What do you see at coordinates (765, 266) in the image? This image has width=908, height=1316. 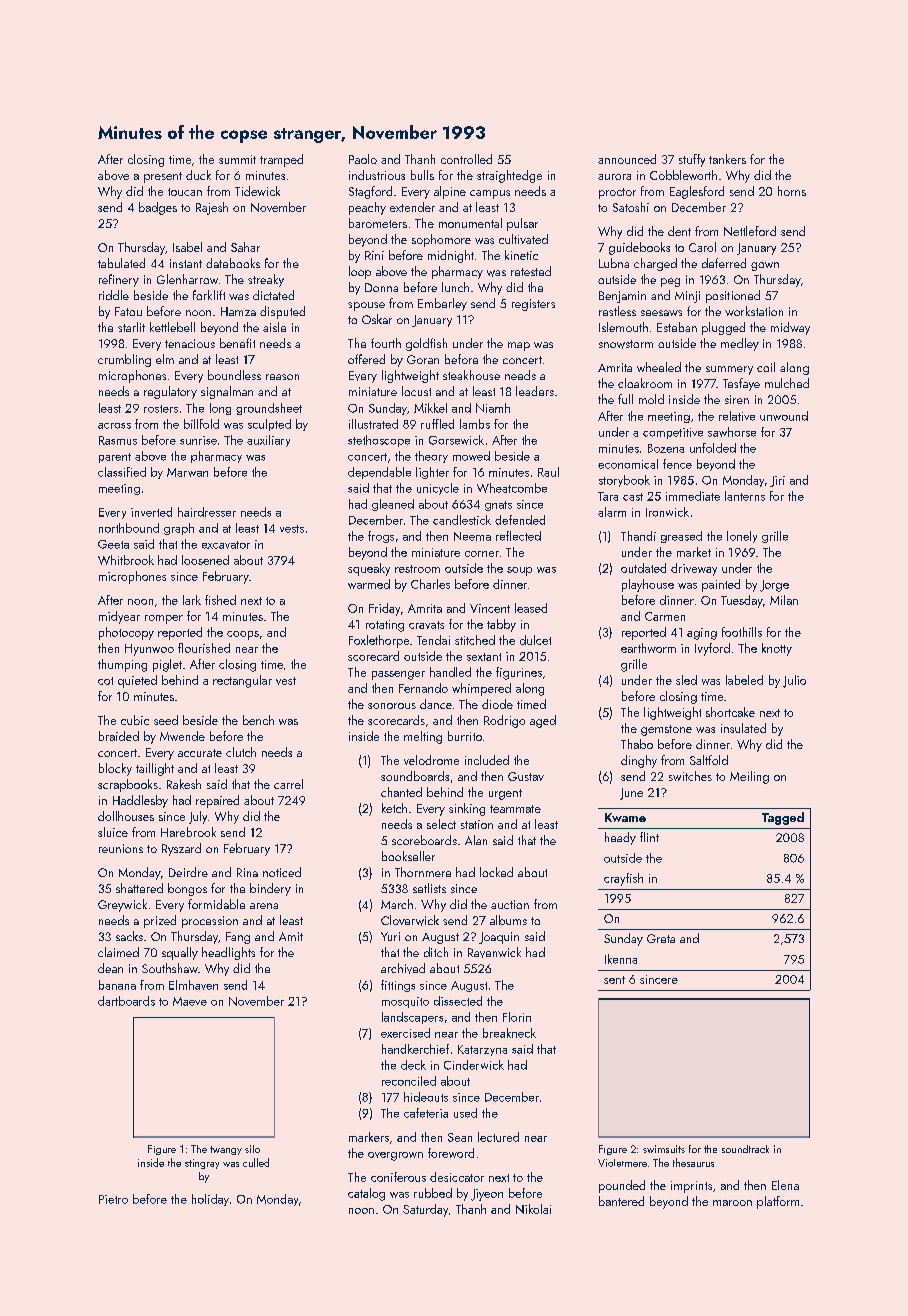 I see `gown` at bounding box center [765, 266].
